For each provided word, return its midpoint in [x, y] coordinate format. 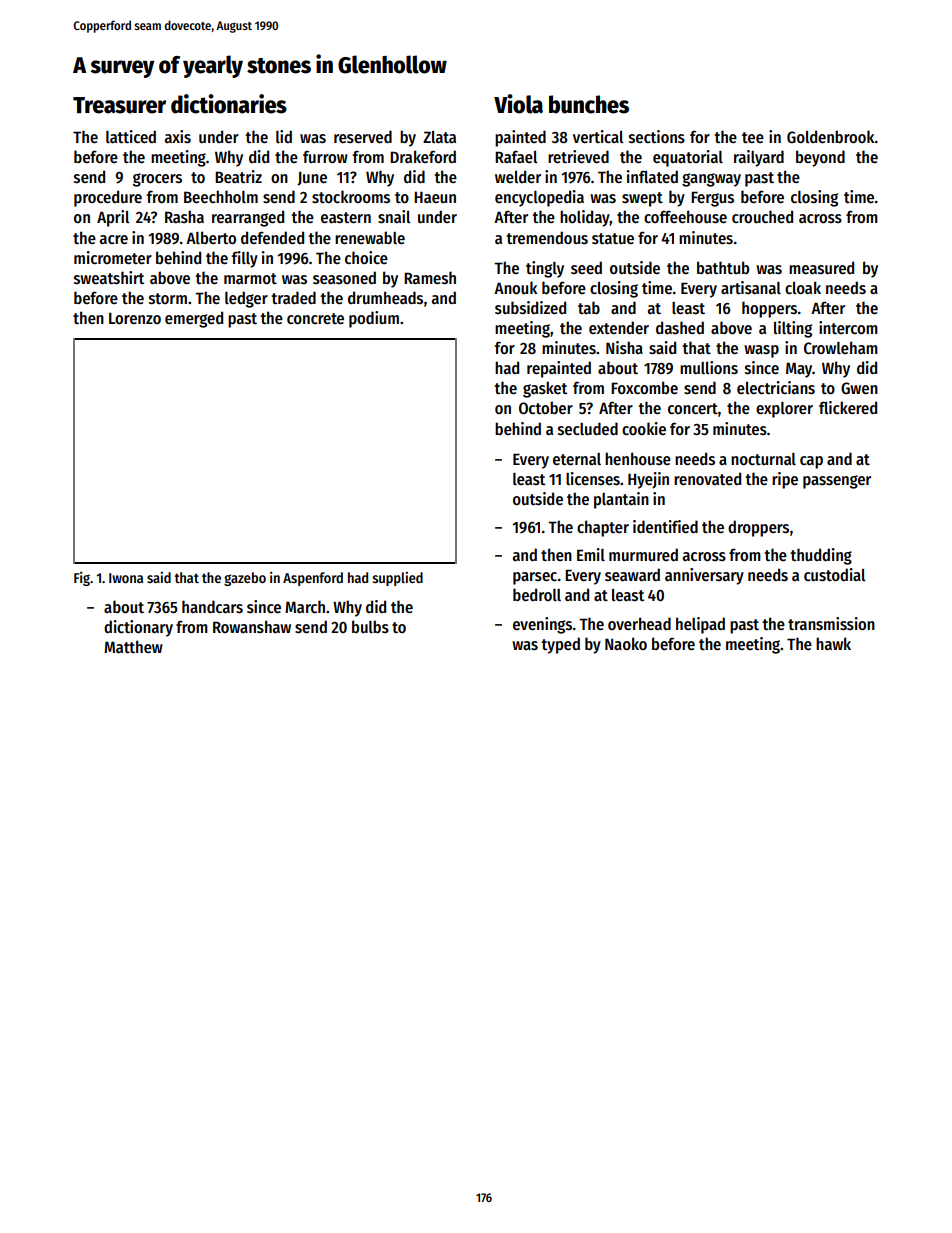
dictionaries [229, 104]
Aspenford [313, 579]
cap [811, 462]
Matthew [133, 646]
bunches [589, 104]
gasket [545, 389]
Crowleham [841, 348]
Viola [518, 104]
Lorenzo [135, 318]
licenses [593, 479]
